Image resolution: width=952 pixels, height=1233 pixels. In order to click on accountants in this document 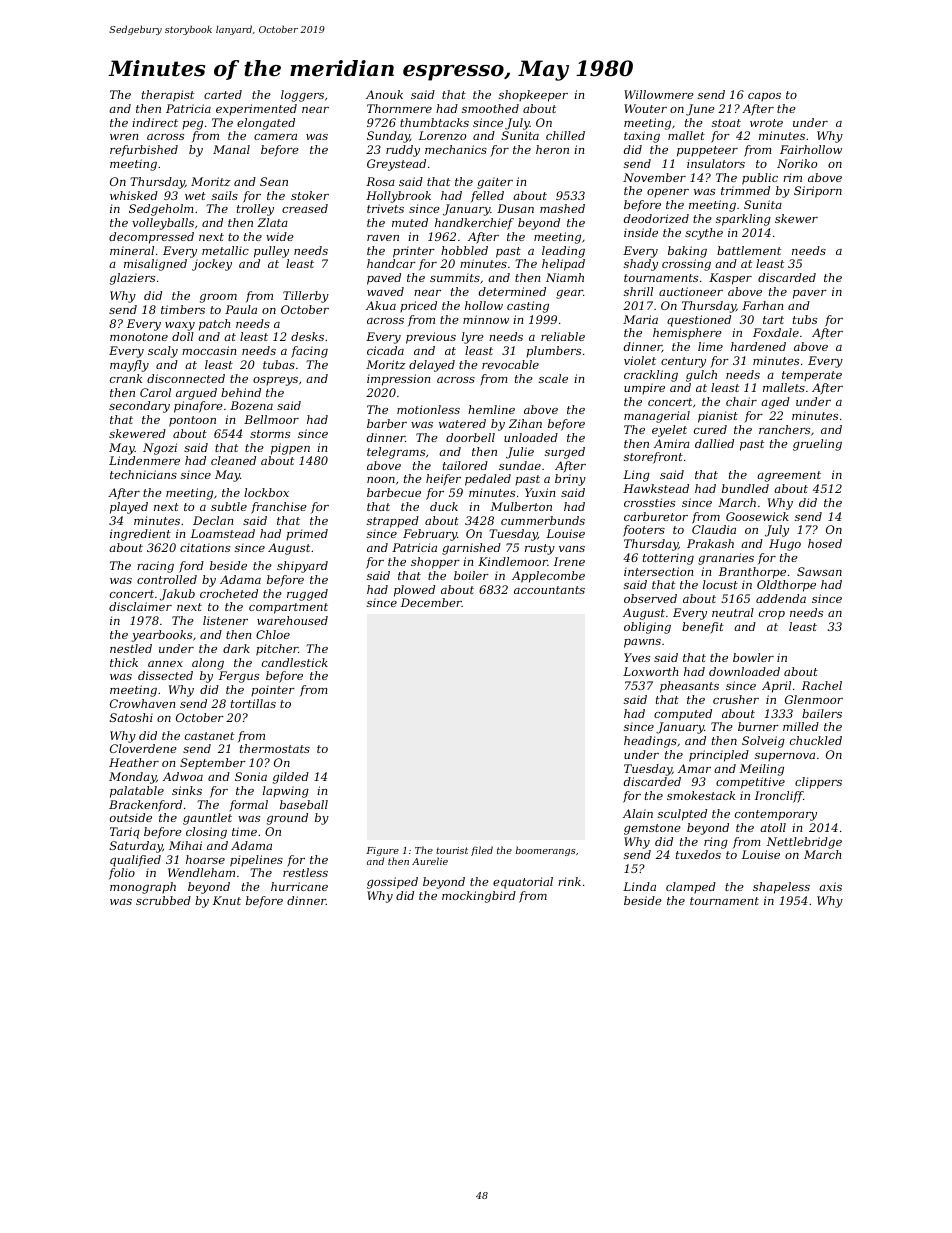, I will do `click(549, 590)`.
